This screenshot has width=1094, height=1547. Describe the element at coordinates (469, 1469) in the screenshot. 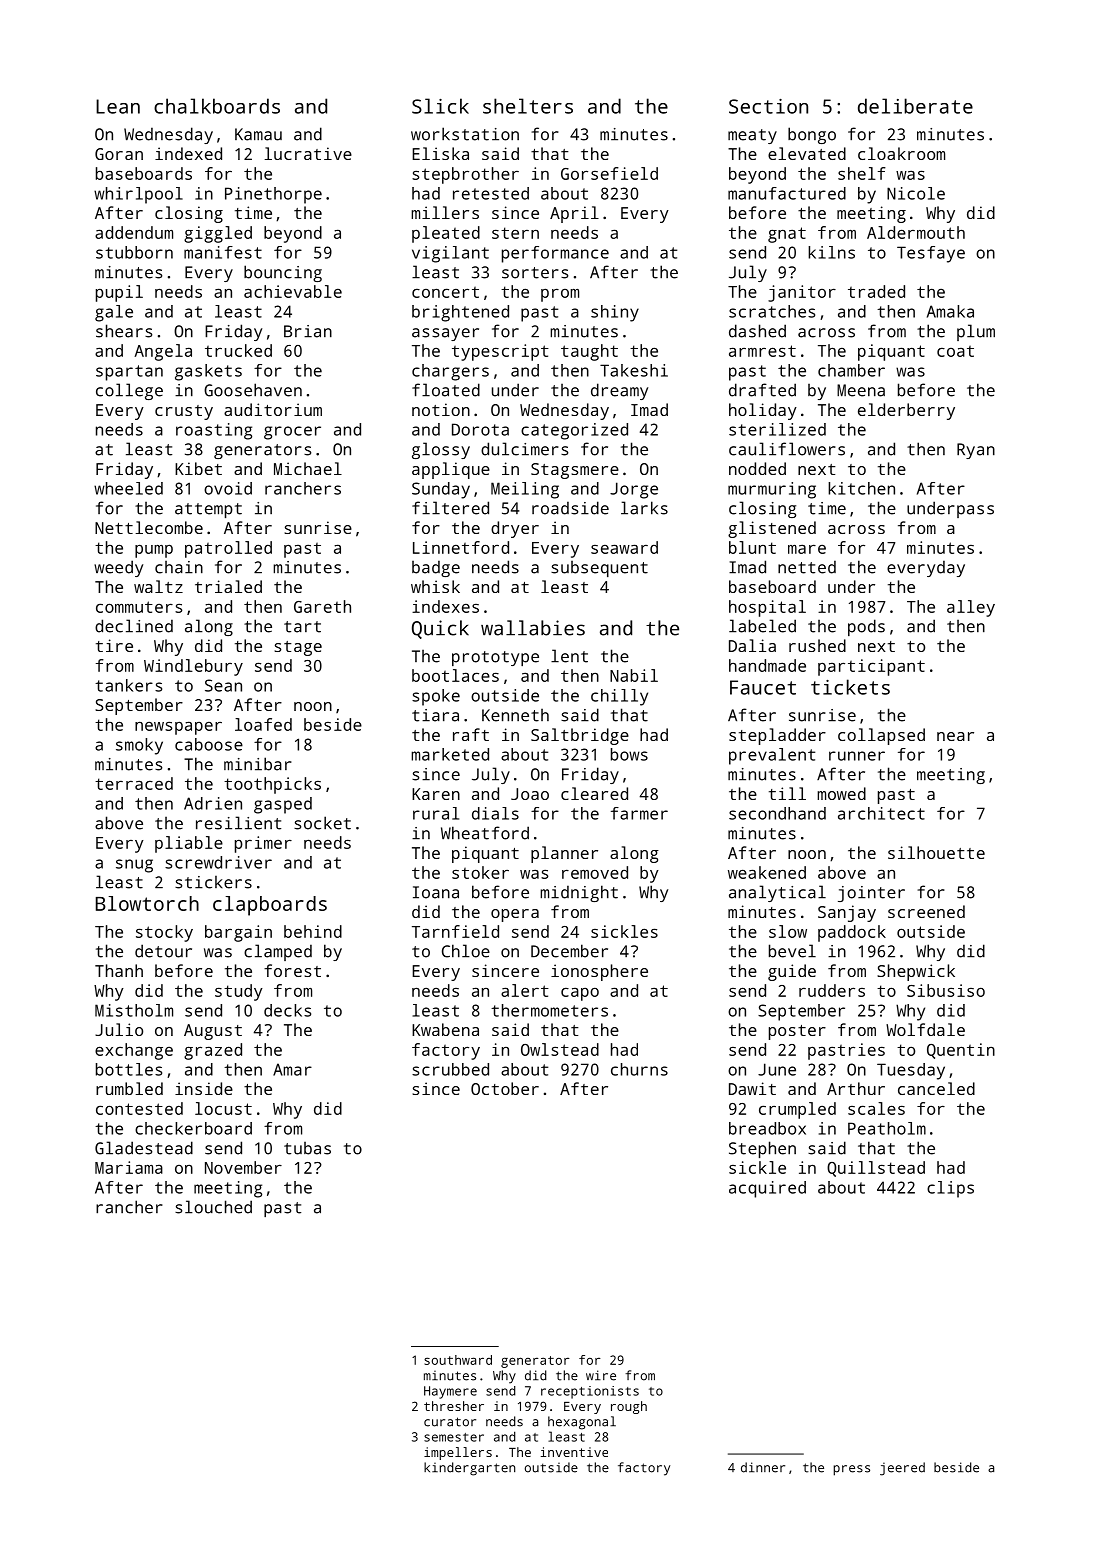

I see `kindergarten` at that location.
